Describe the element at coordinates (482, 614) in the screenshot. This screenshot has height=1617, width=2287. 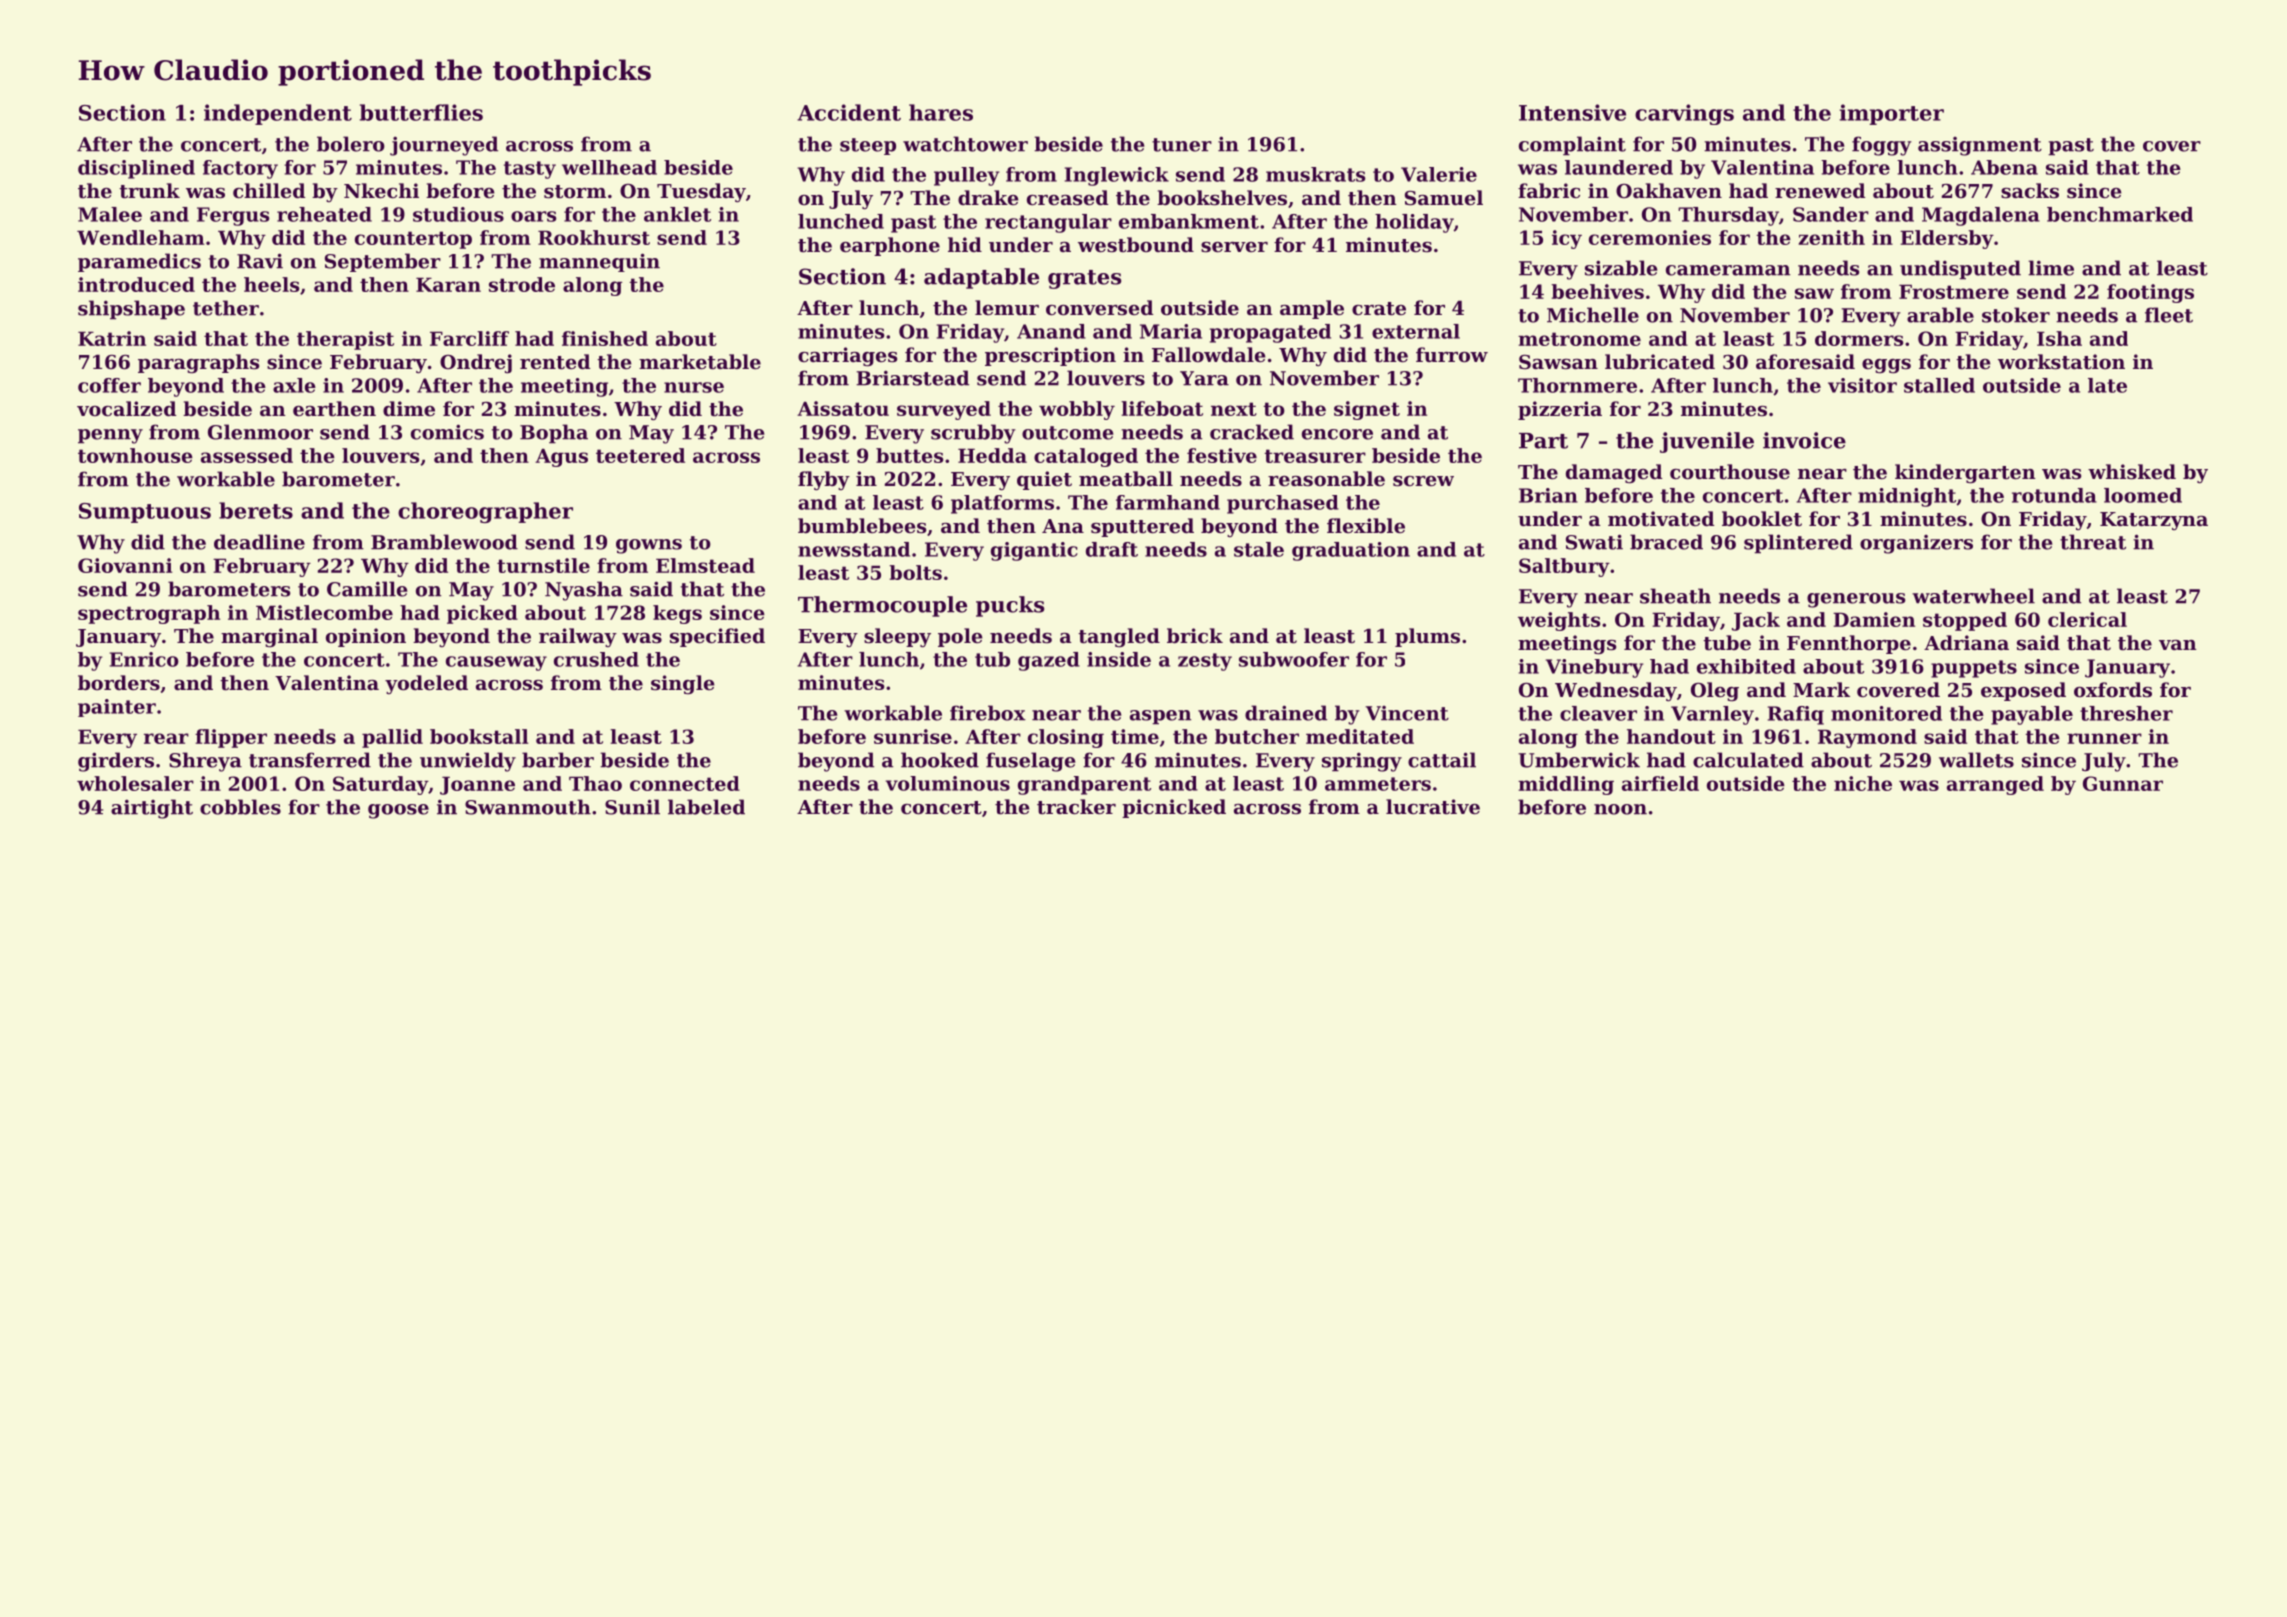
I see `picked` at that location.
